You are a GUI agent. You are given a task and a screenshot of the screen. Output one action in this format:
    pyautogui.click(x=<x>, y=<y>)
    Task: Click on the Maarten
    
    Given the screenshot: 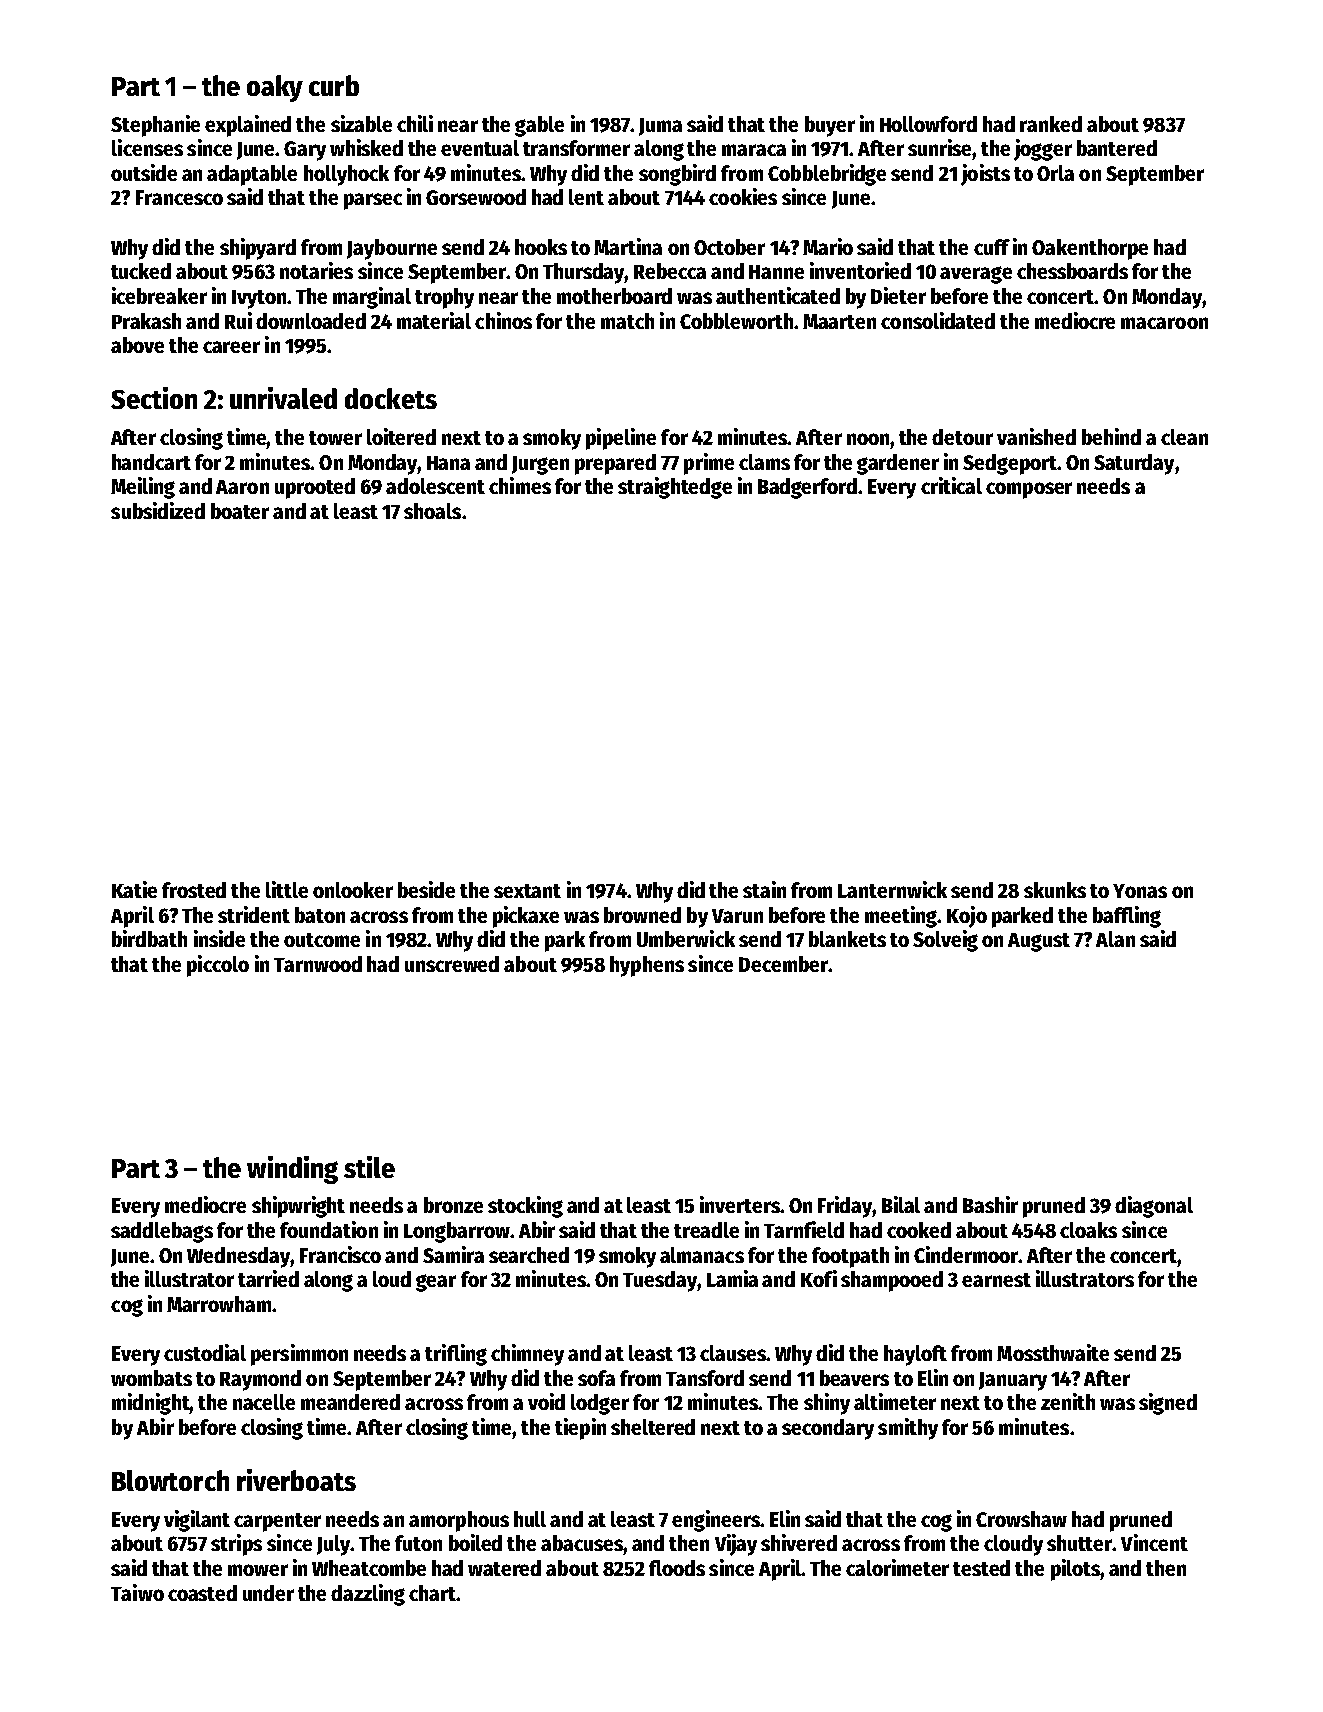 What is the action you would take?
    pyautogui.click(x=839, y=321)
